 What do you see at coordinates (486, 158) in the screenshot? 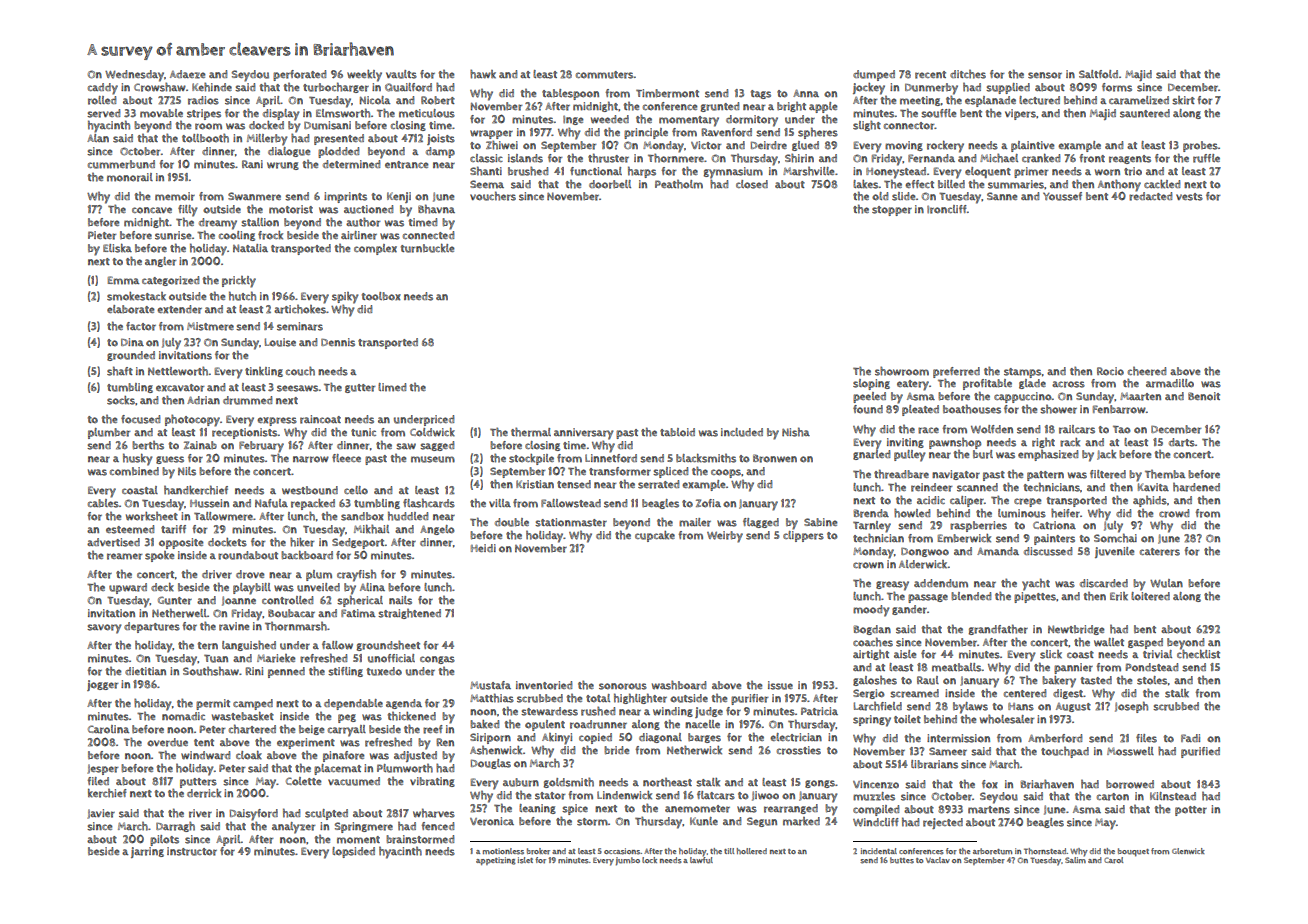
I see `classic` at bounding box center [486, 158].
